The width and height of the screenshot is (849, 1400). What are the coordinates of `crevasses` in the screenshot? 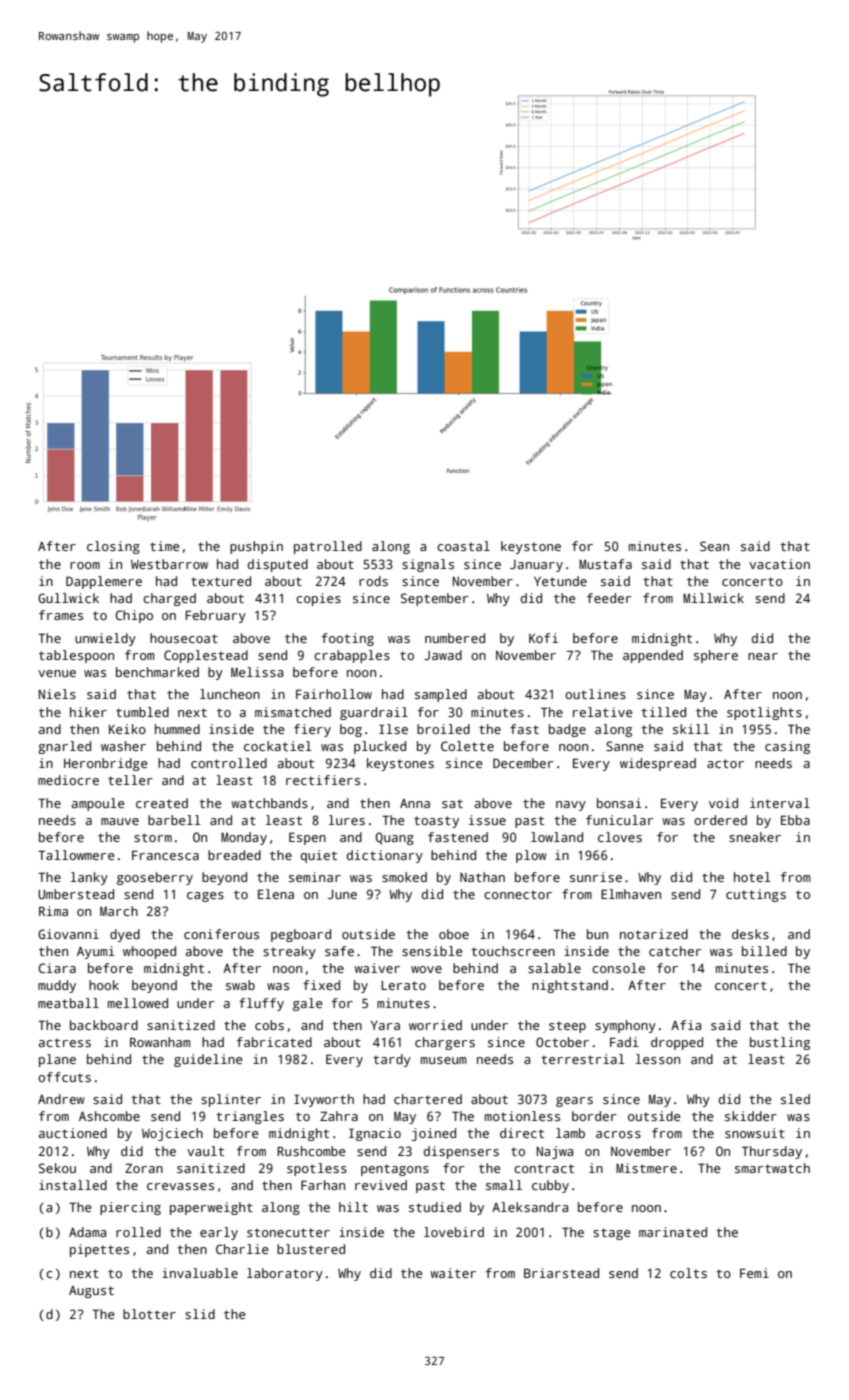 It's located at (180, 1186).
